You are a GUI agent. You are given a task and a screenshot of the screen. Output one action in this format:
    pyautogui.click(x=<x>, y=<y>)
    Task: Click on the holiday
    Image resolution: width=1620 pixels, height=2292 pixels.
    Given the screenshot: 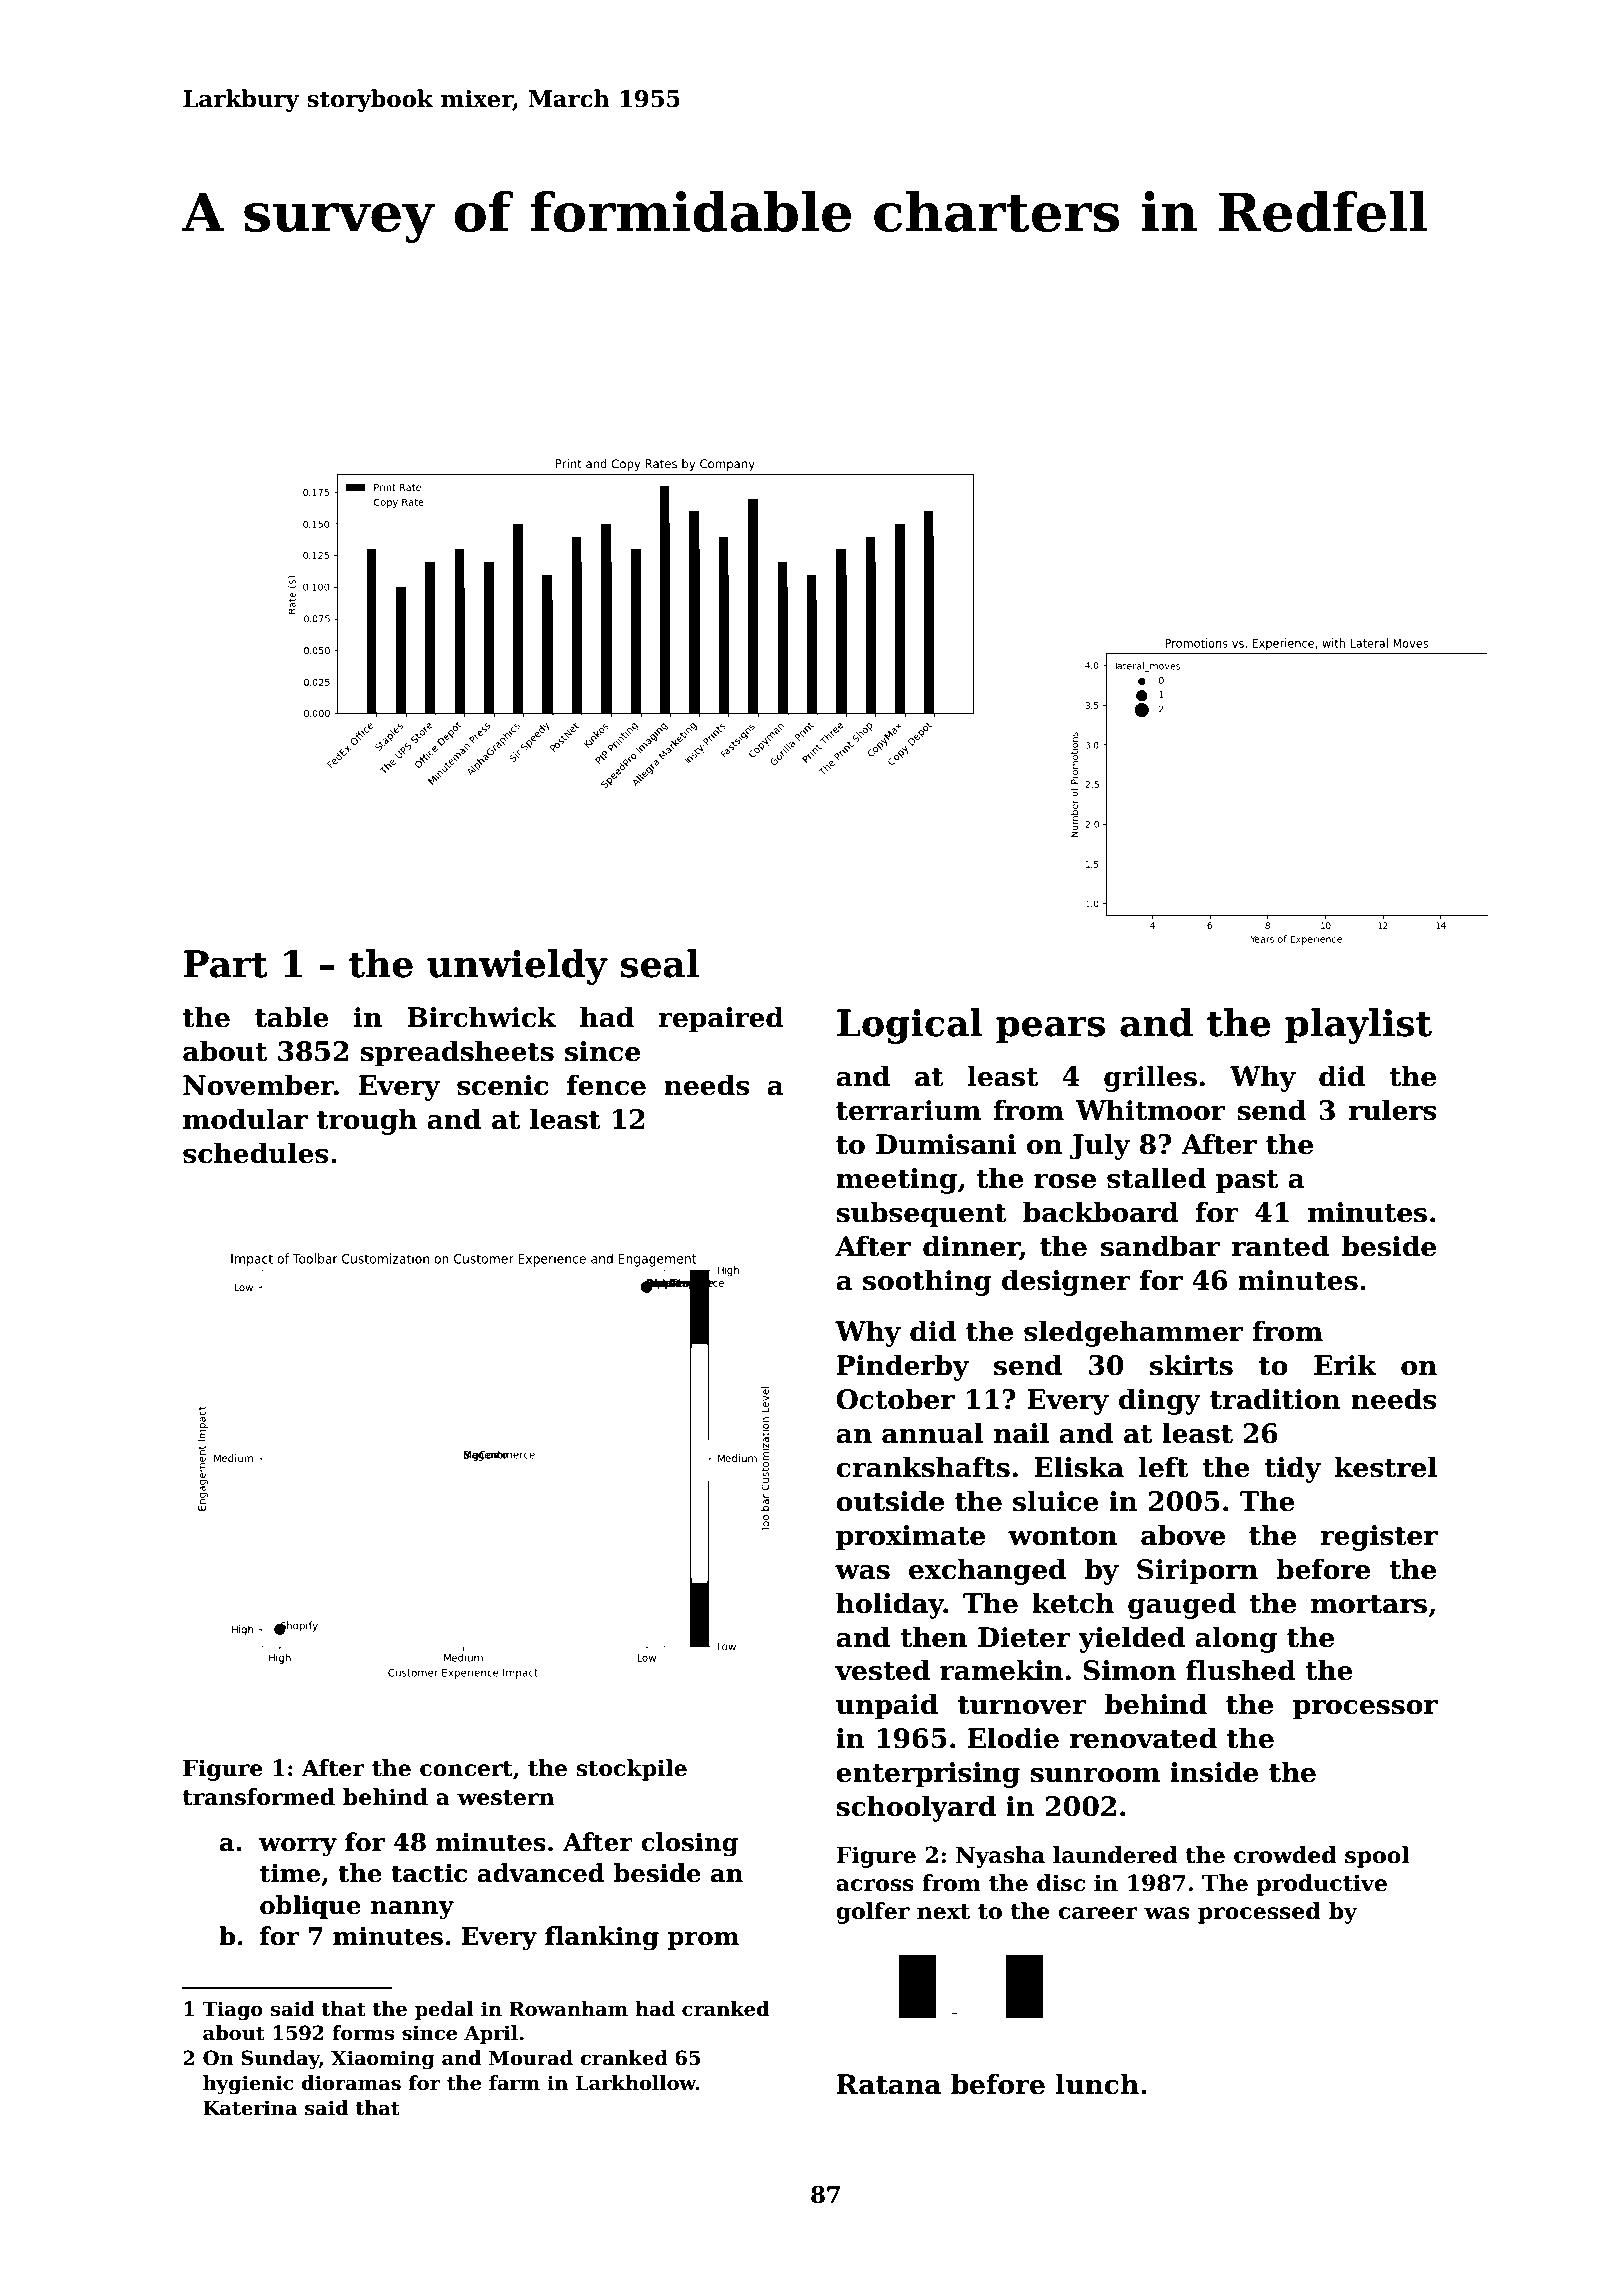 What is the action you would take?
    pyautogui.click(x=890, y=1605)
